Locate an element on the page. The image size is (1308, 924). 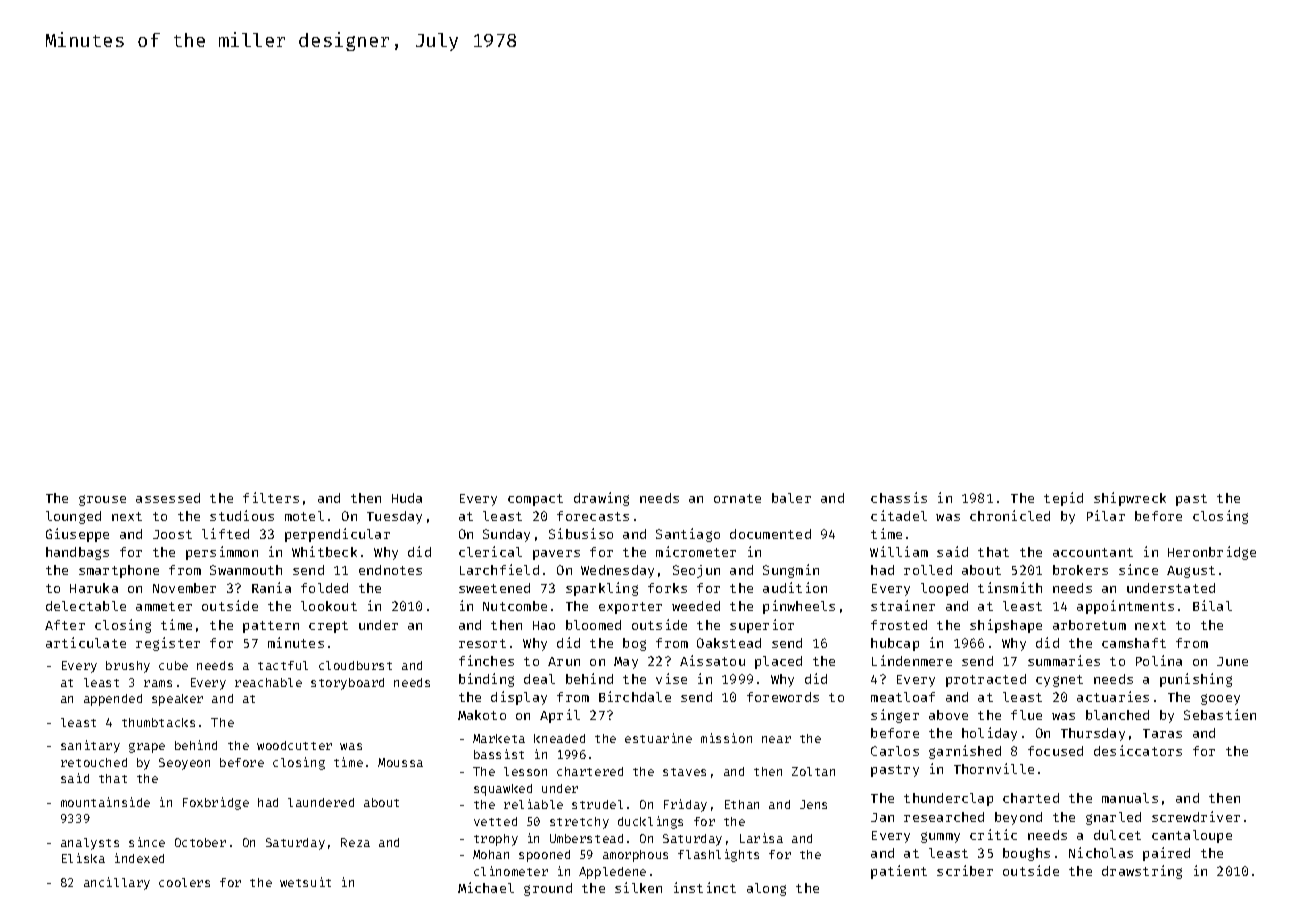
Wednesday is located at coordinates (617, 571).
